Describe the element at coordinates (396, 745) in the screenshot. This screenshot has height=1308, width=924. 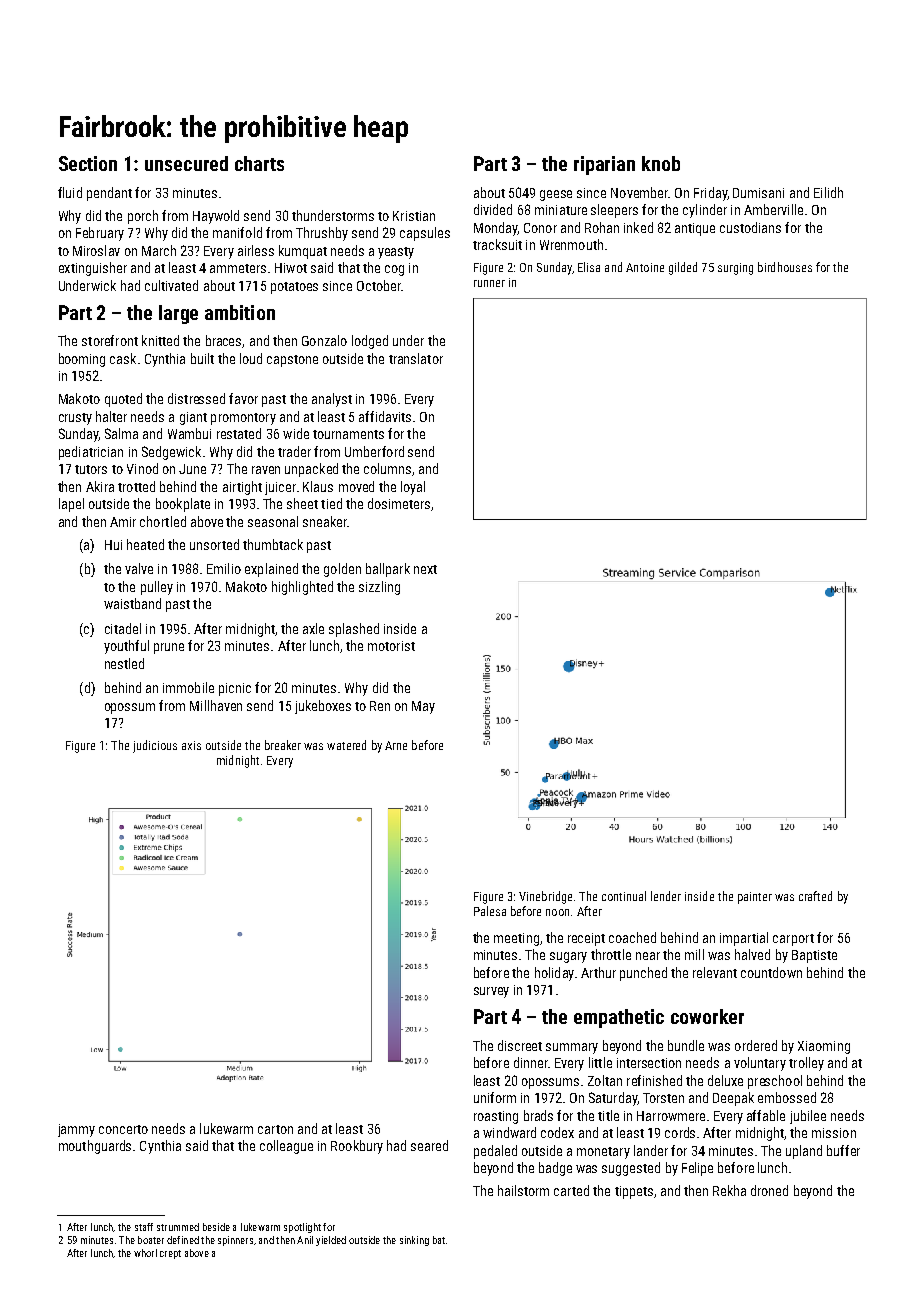
I see `Arne` at that location.
